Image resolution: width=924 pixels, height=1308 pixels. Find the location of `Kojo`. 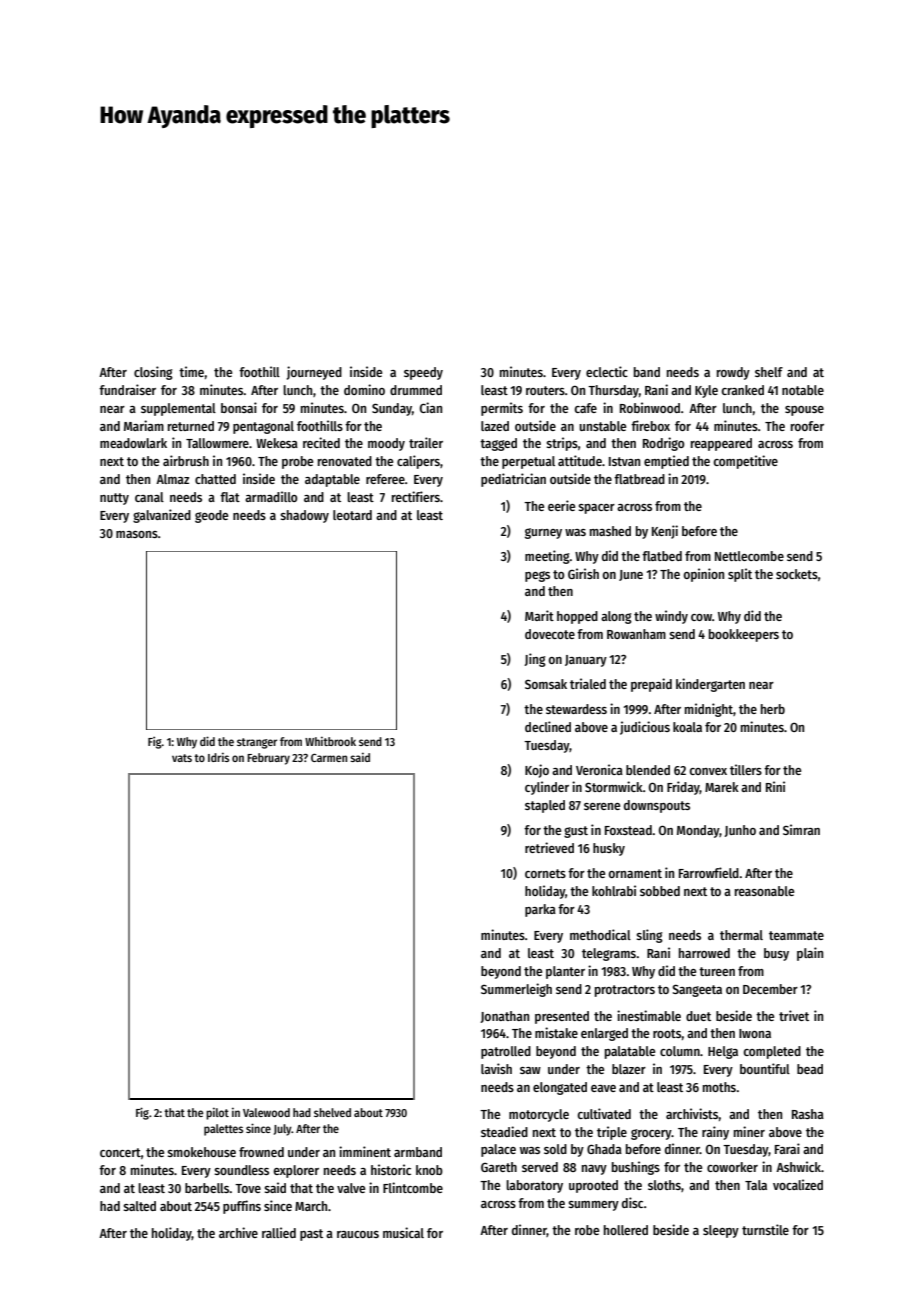

Kojo is located at coordinates (537, 771).
